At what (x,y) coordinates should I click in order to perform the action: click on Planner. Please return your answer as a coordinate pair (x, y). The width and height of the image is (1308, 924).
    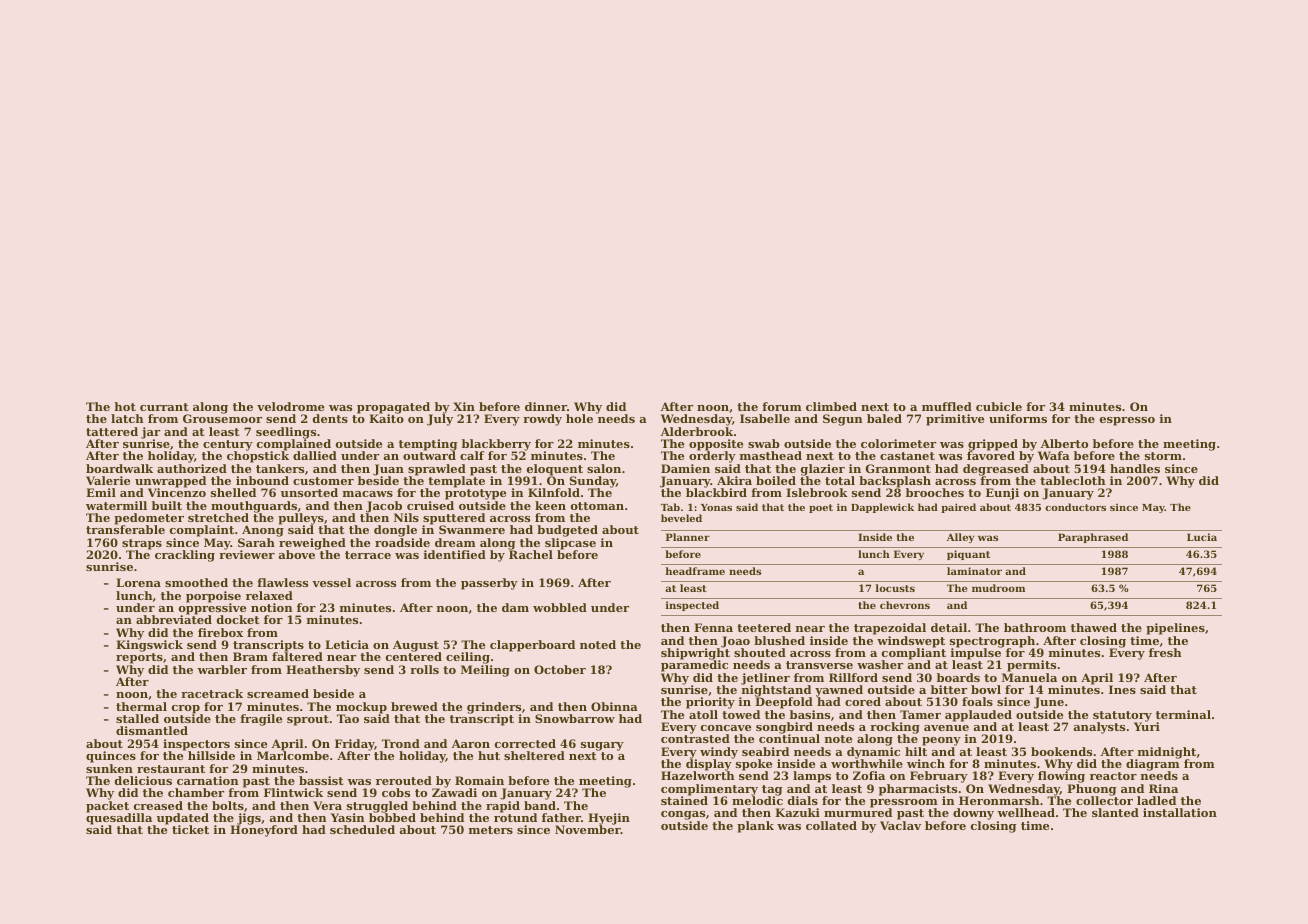
    Looking at the image, I should click on (688, 537).
